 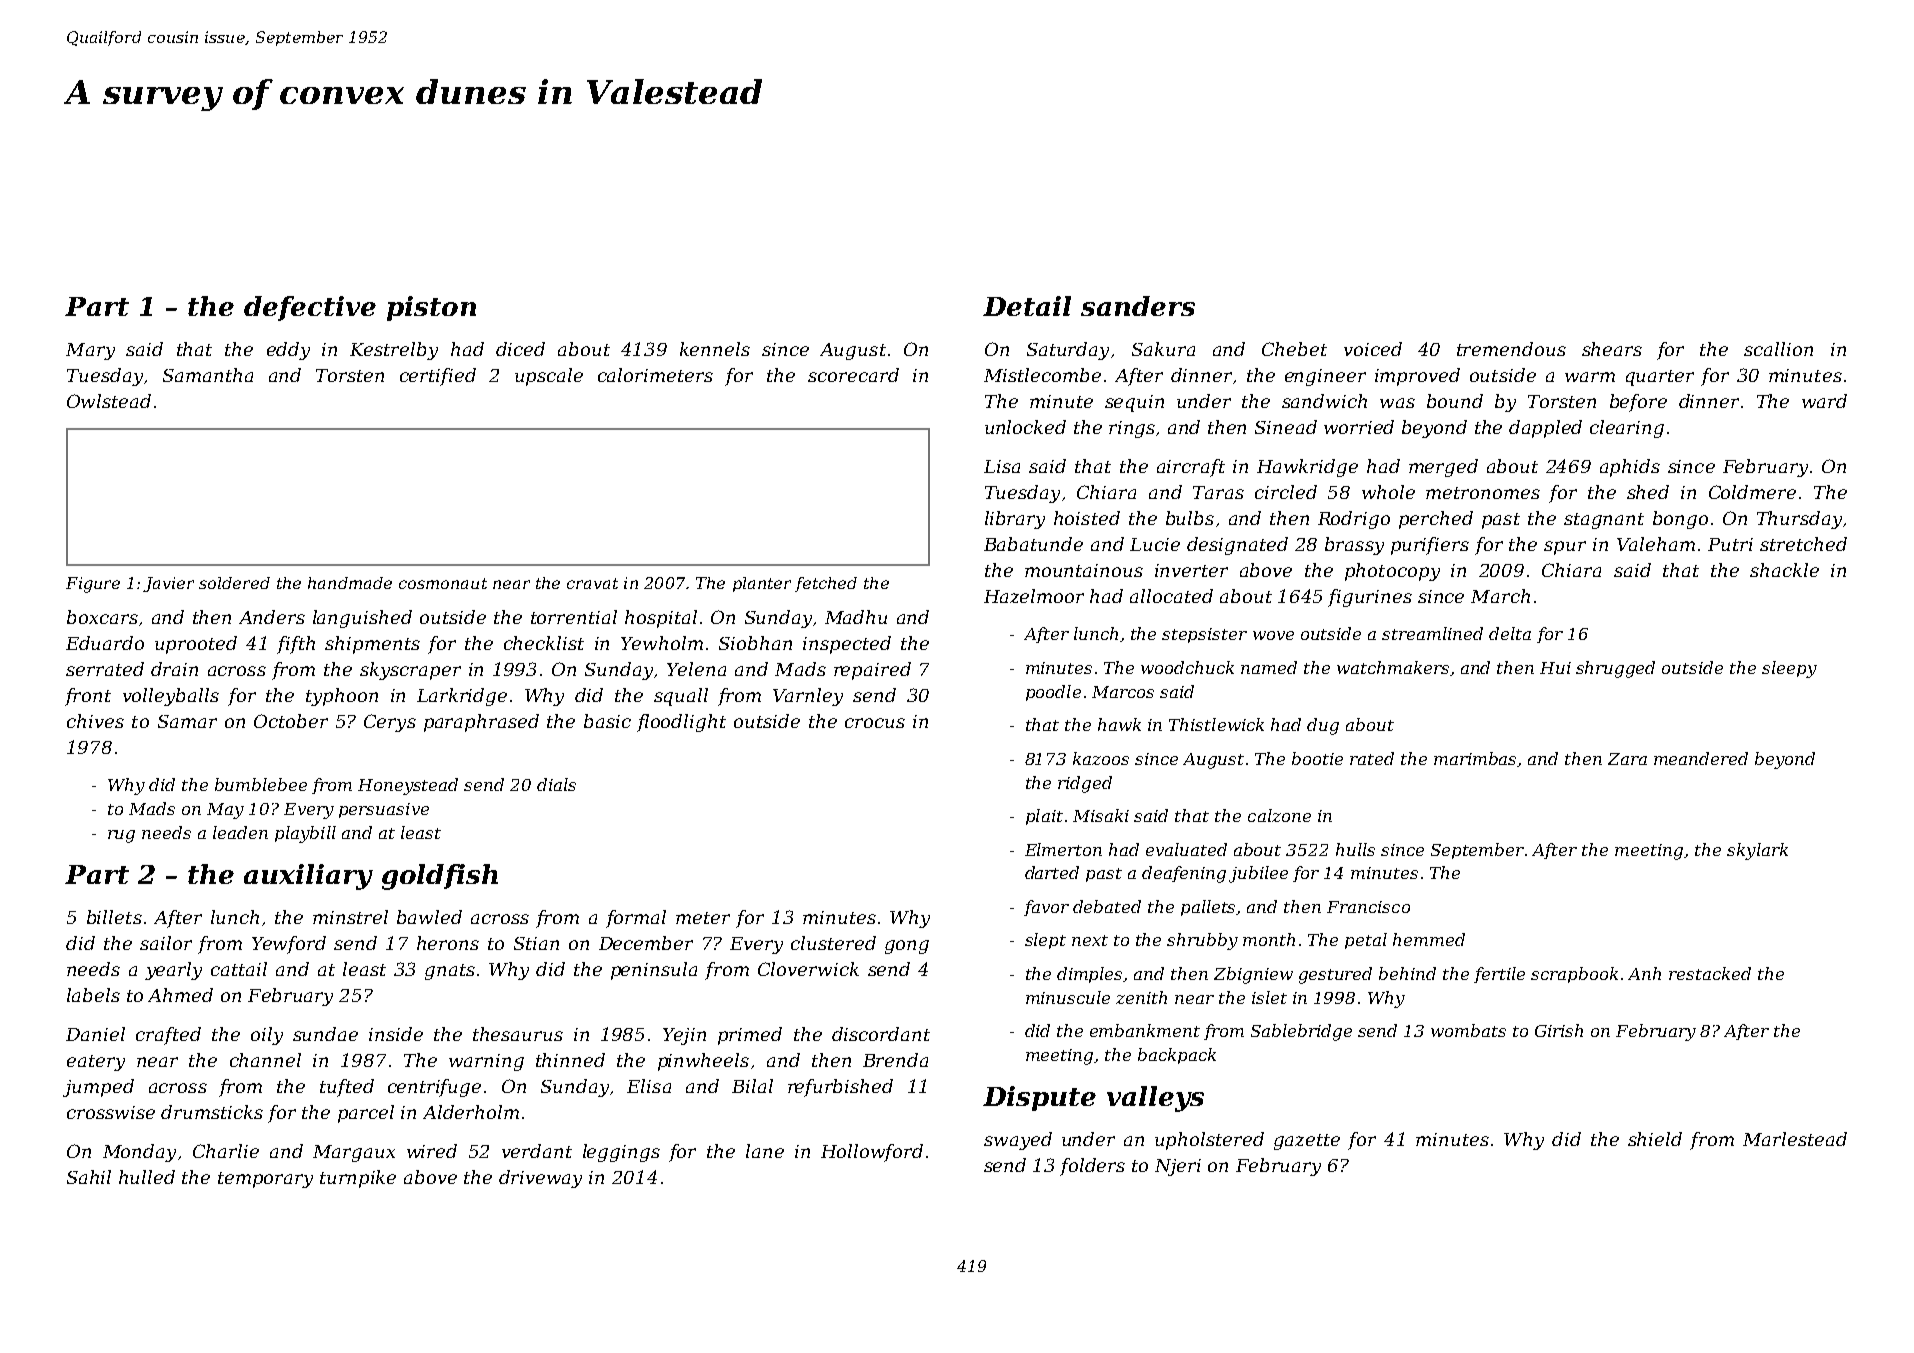 What do you see at coordinates (549, 377) in the document?
I see `upscale` at bounding box center [549, 377].
